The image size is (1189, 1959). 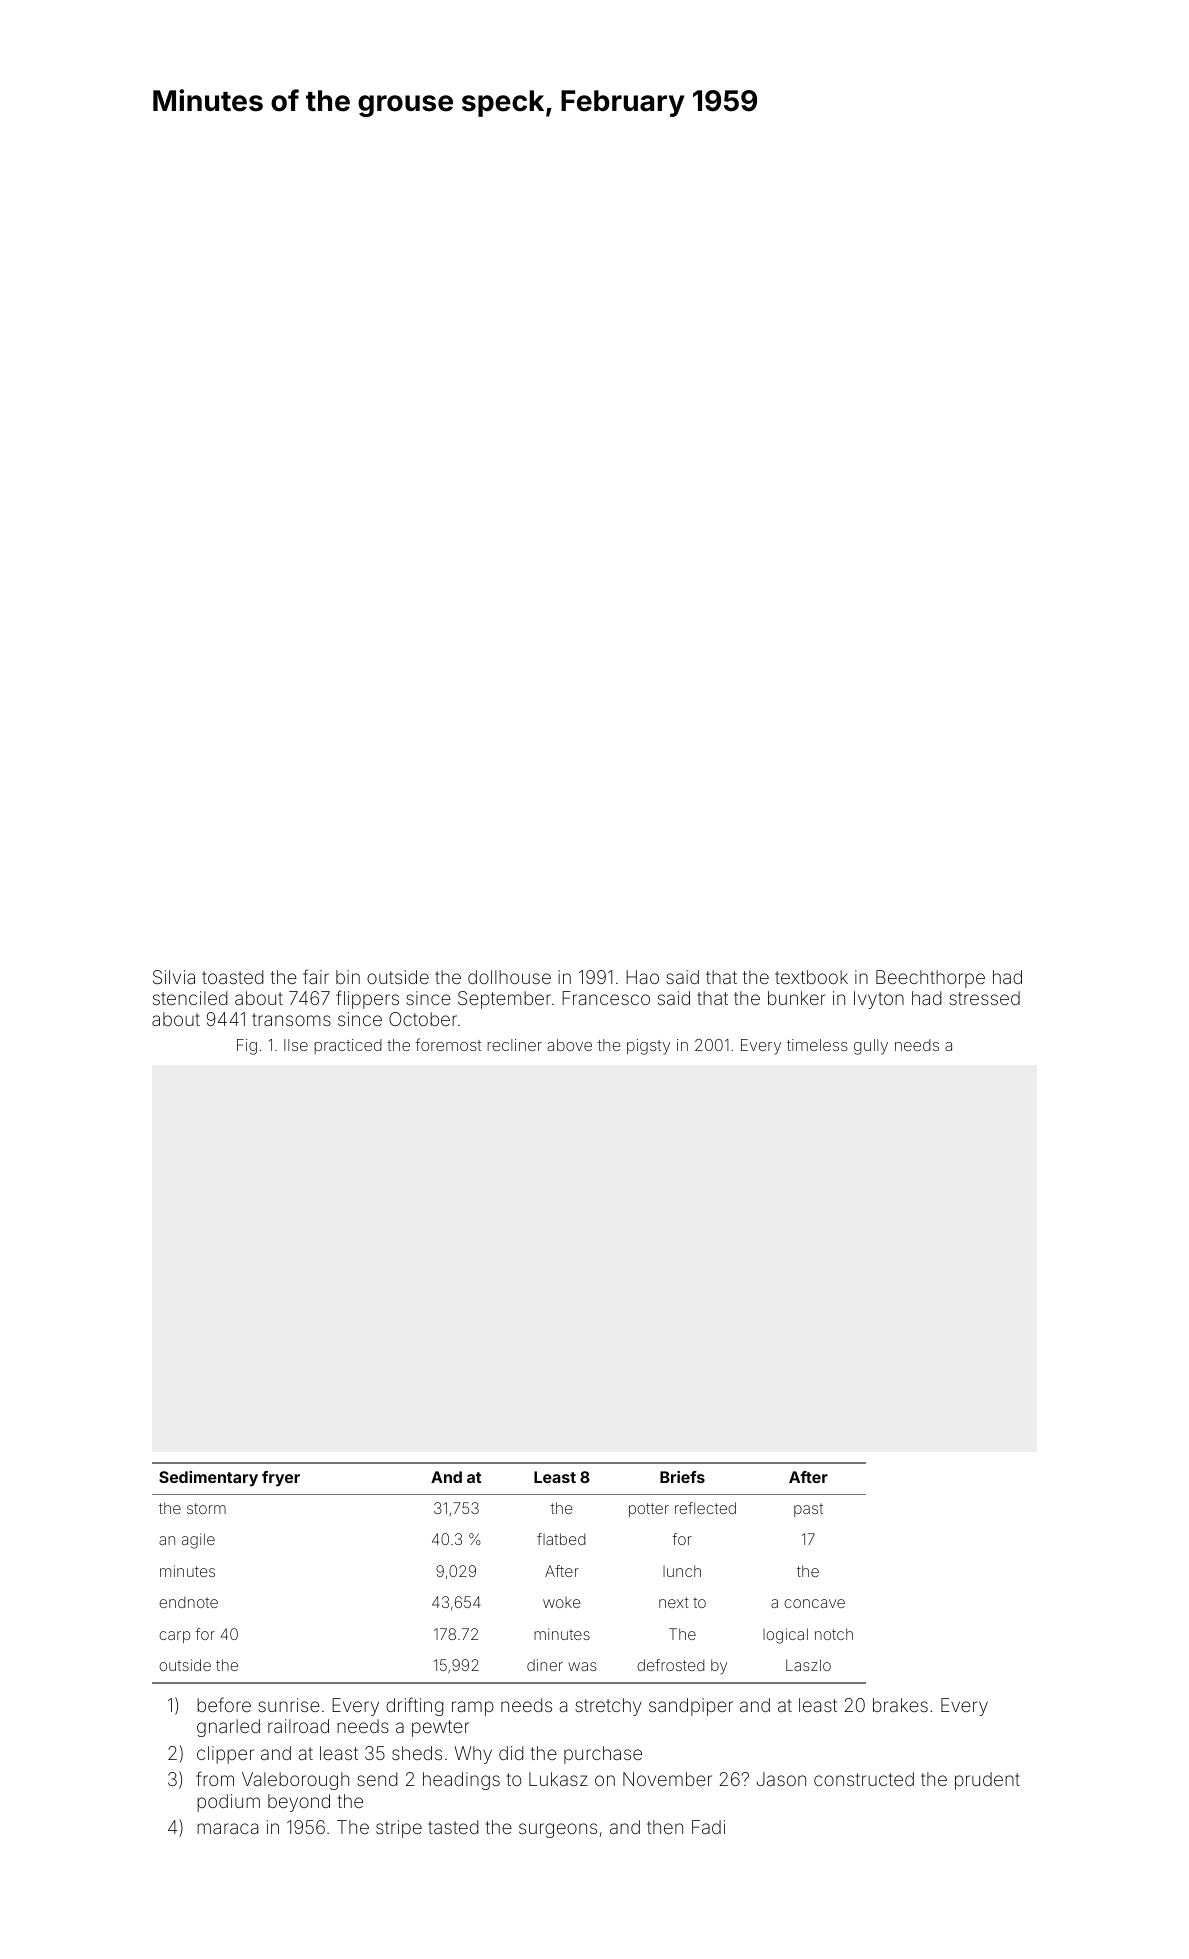 What do you see at coordinates (227, 1828) in the screenshot?
I see `maraca` at bounding box center [227, 1828].
